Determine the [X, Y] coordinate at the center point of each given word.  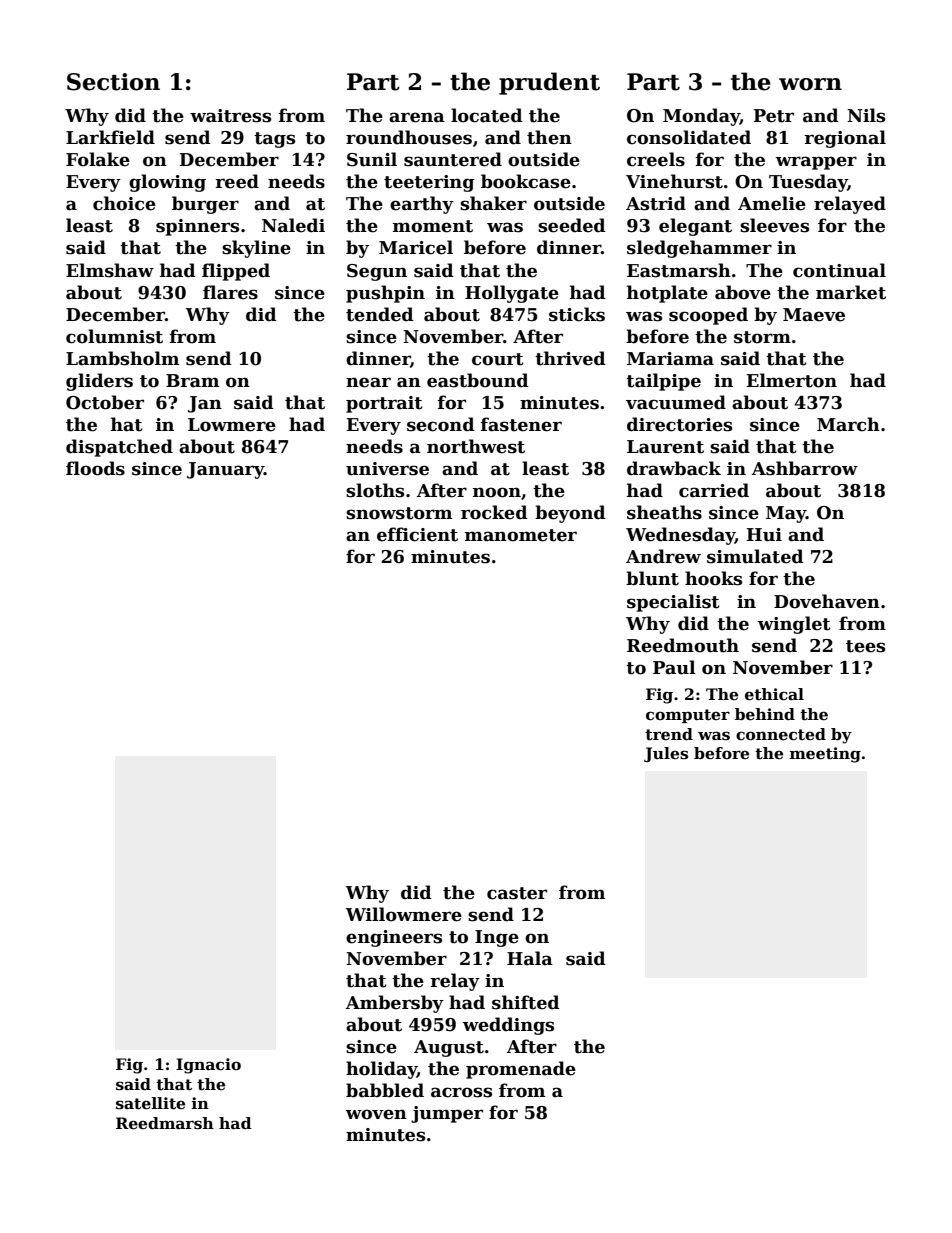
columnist [114, 336]
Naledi [293, 225]
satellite [150, 1103]
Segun [377, 272]
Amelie [772, 203]
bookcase [526, 181]
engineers [394, 938]
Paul [674, 667]
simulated [755, 556]
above [743, 292]
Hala [530, 958]
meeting [825, 755]
